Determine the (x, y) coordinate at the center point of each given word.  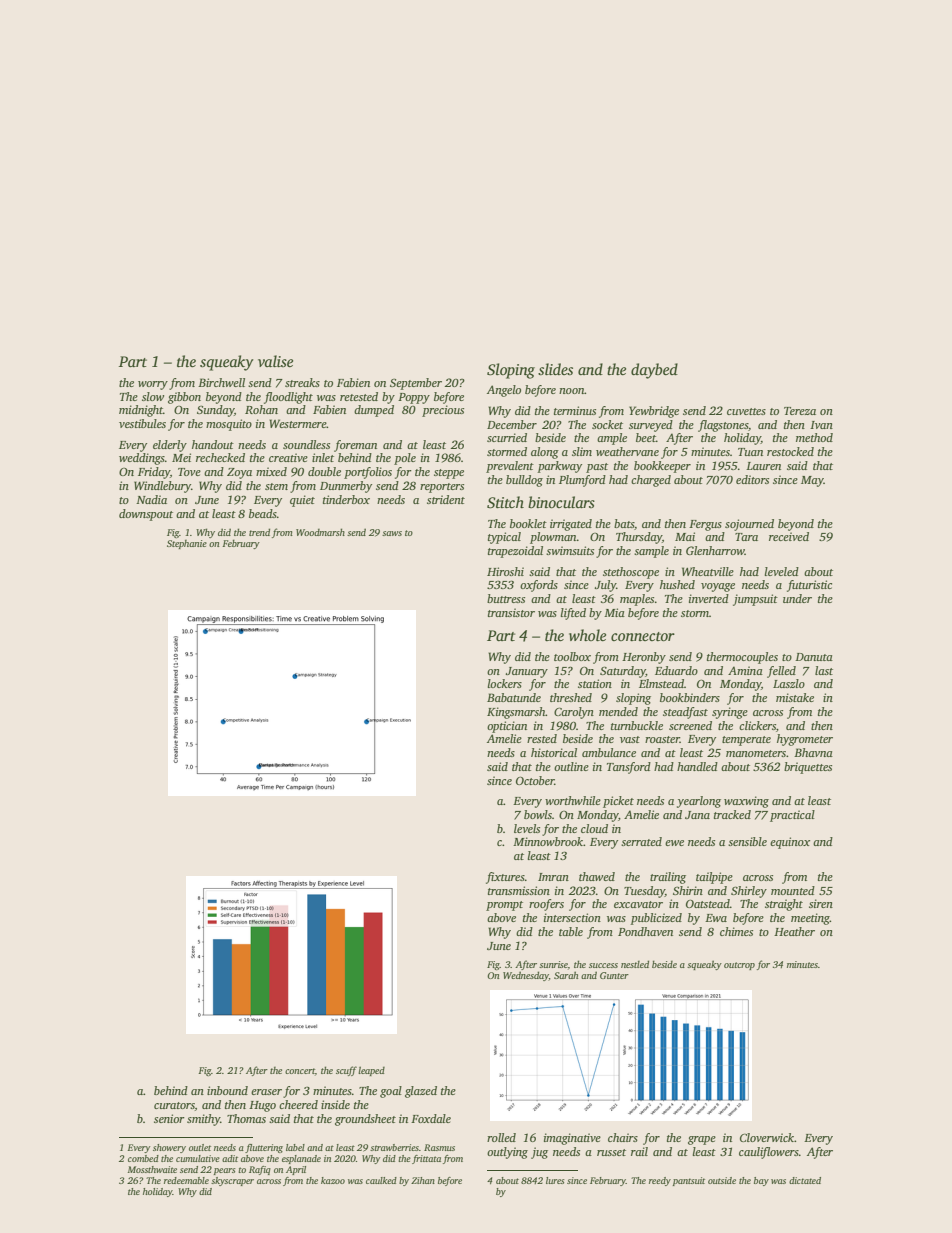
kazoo (333, 1180)
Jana (697, 815)
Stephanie (187, 544)
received (789, 536)
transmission (519, 890)
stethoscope (631, 573)
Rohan (261, 409)
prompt (504, 906)
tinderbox (346, 499)
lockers (505, 683)
